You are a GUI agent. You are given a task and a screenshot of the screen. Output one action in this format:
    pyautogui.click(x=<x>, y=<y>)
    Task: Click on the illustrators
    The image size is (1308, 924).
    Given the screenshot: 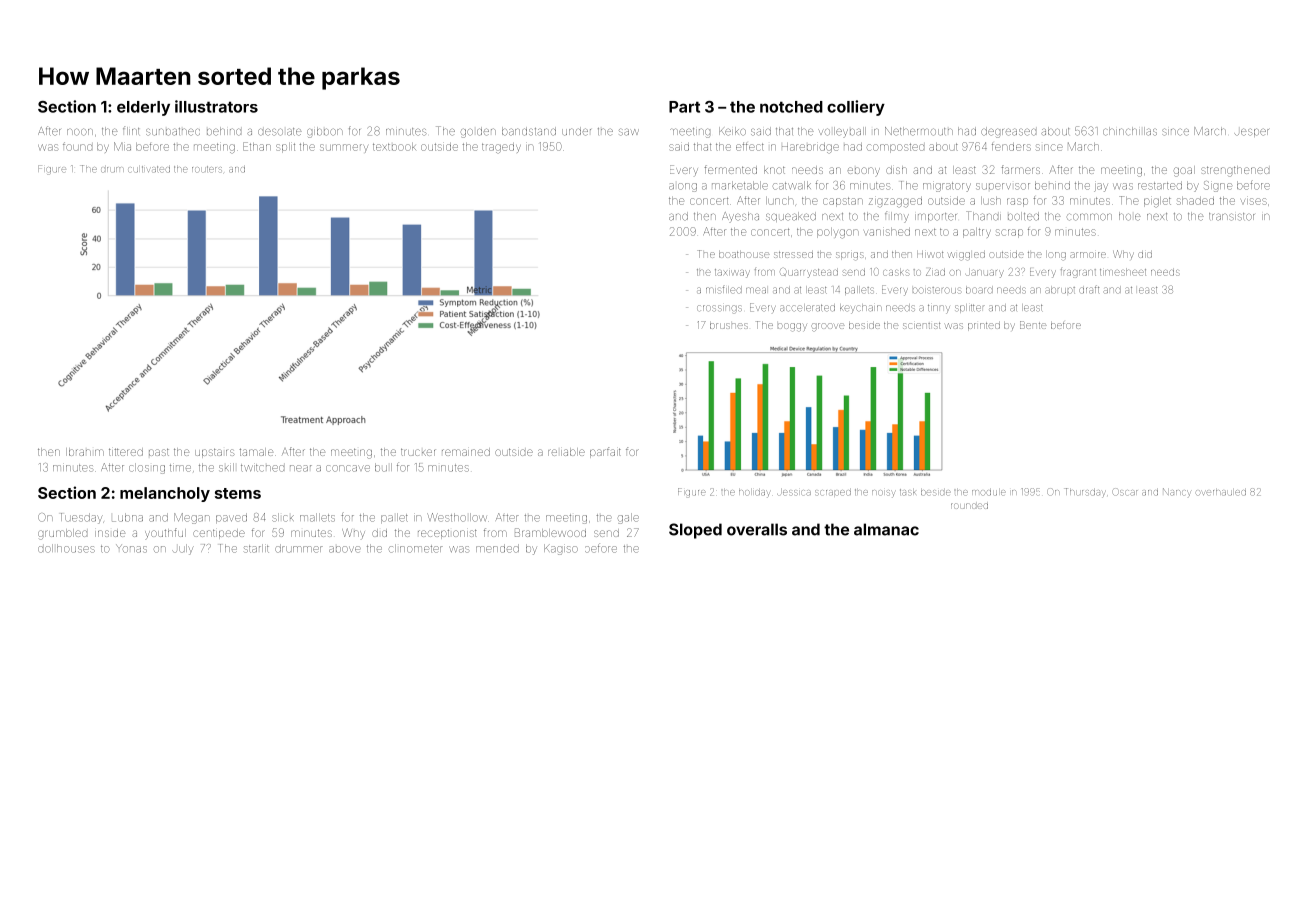 What is the action you would take?
    pyautogui.click(x=216, y=106)
